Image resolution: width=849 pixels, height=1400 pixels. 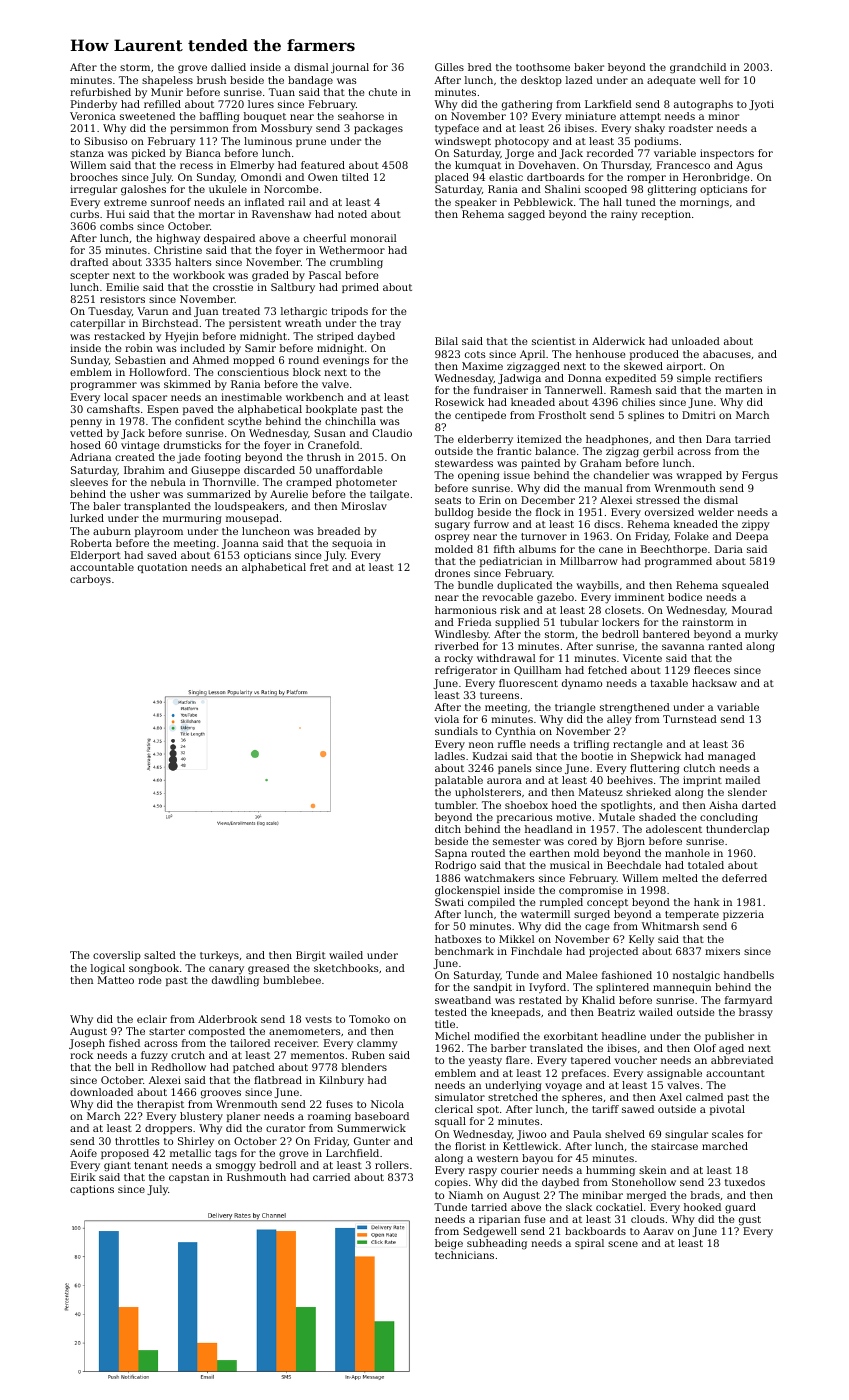 What do you see at coordinates (350, 68) in the document?
I see `journal` at bounding box center [350, 68].
